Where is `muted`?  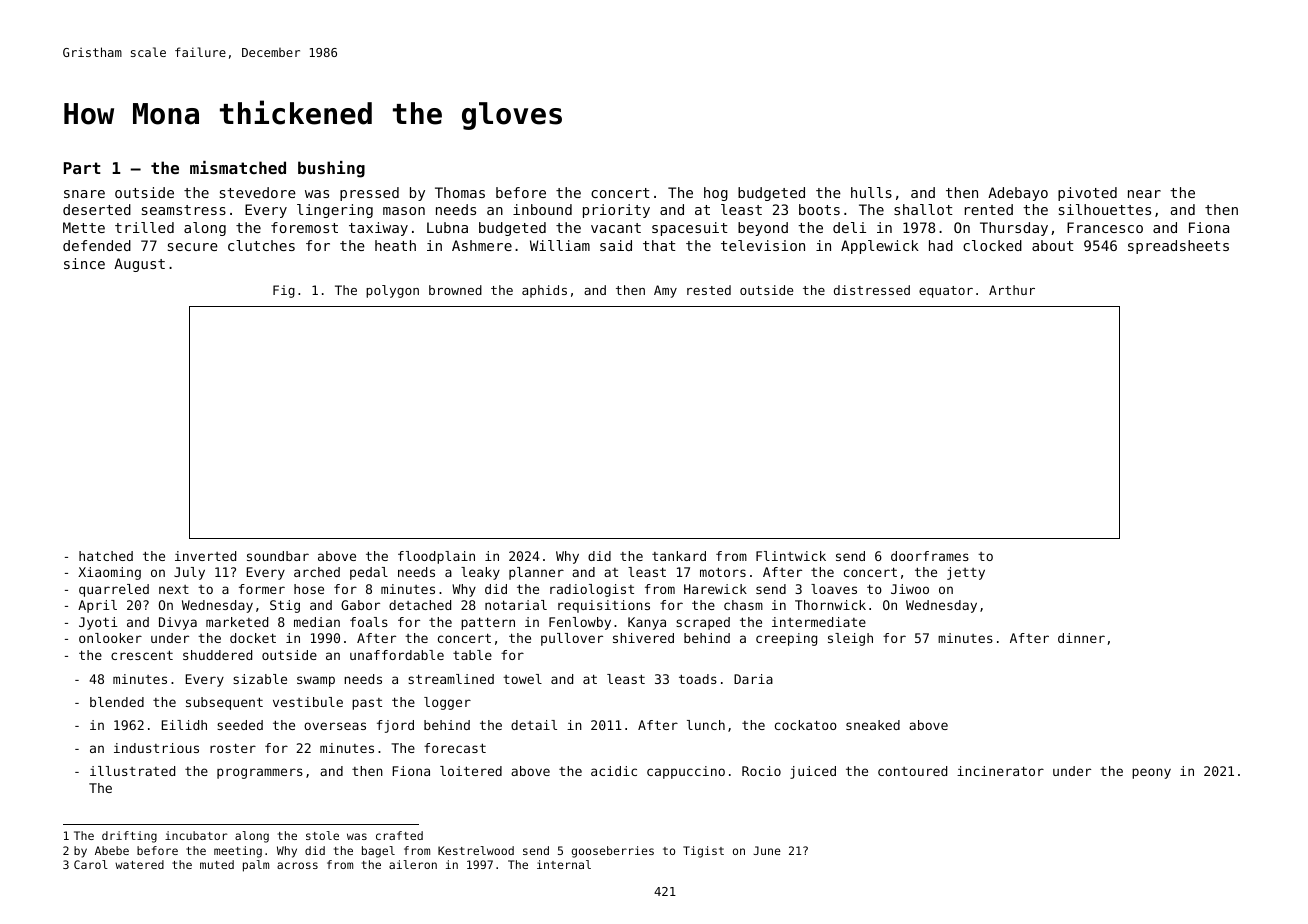 muted is located at coordinates (217, 864).
